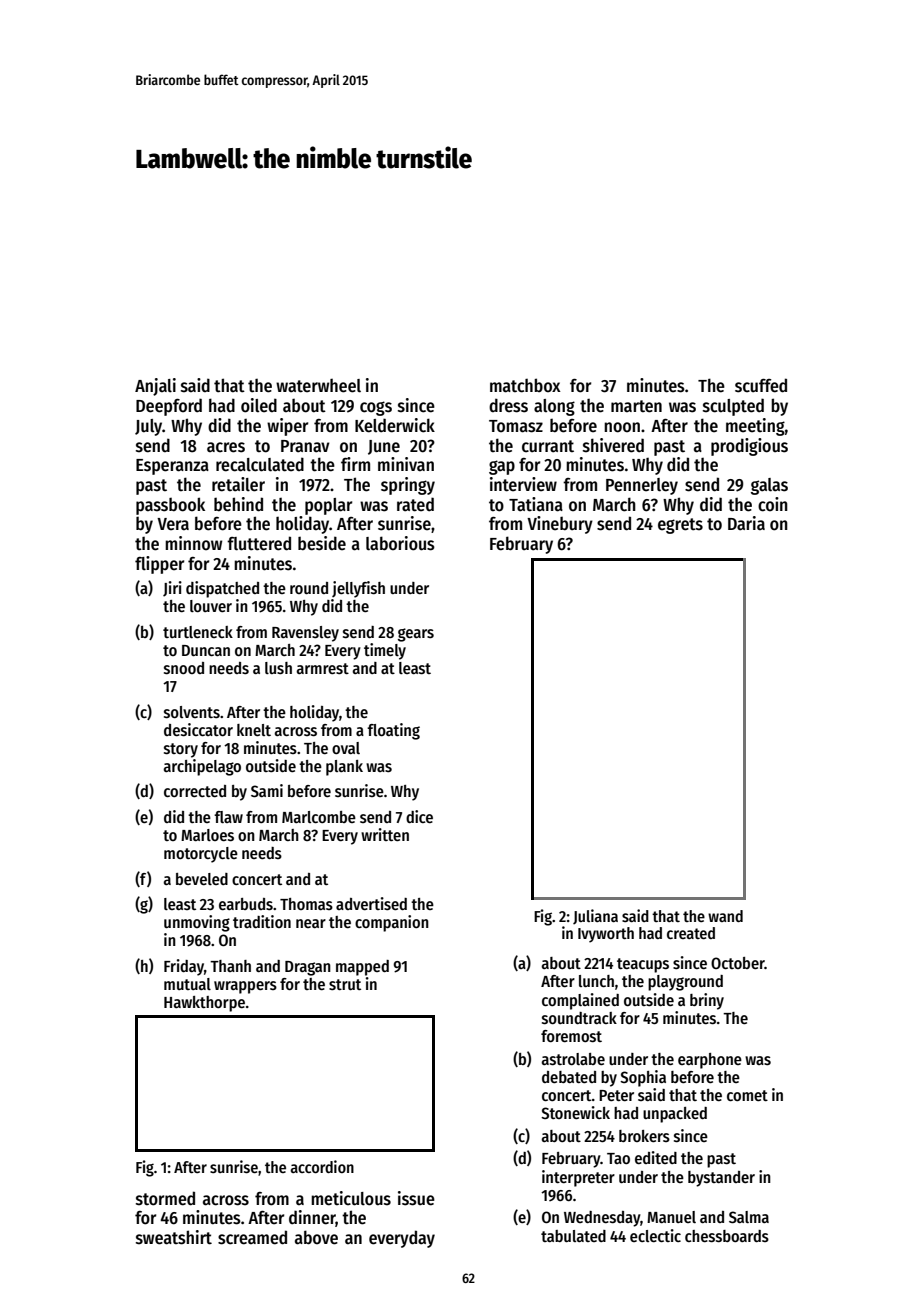 This document has height=1311, width=924. I want to click on mapped, so click(362, 968).
